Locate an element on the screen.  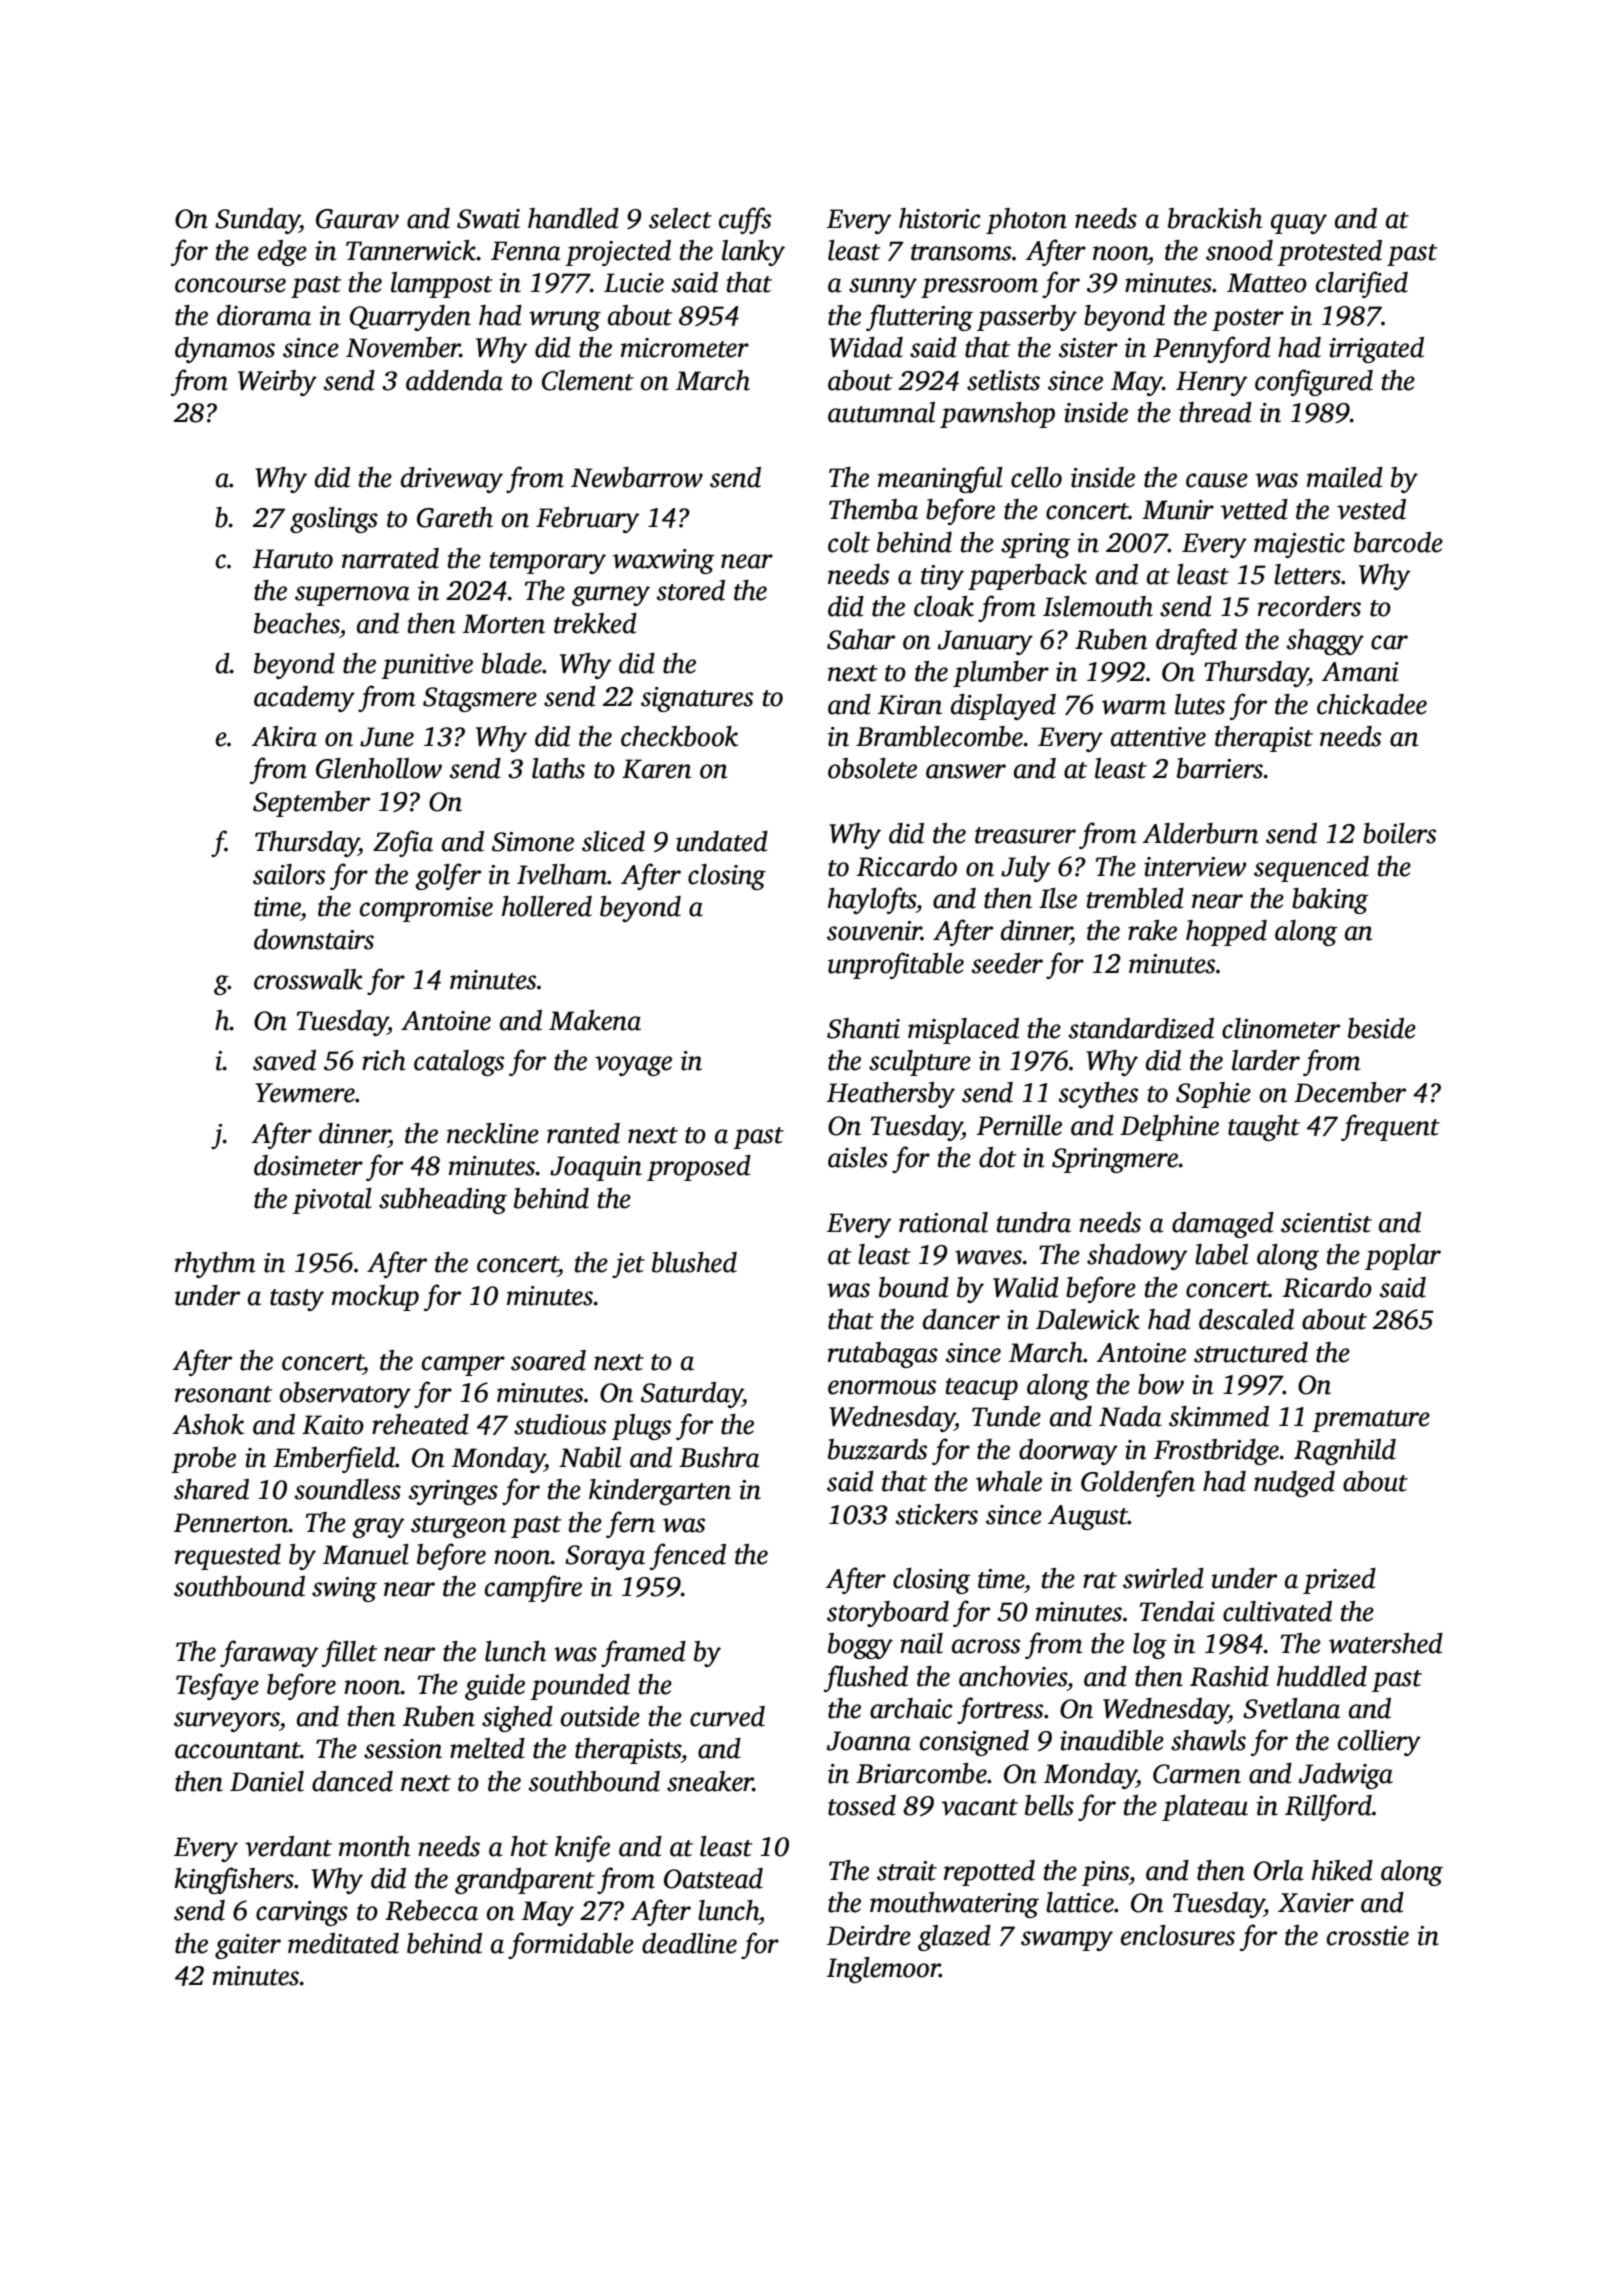
crosstie is located at coordinates (1368, 1936).
